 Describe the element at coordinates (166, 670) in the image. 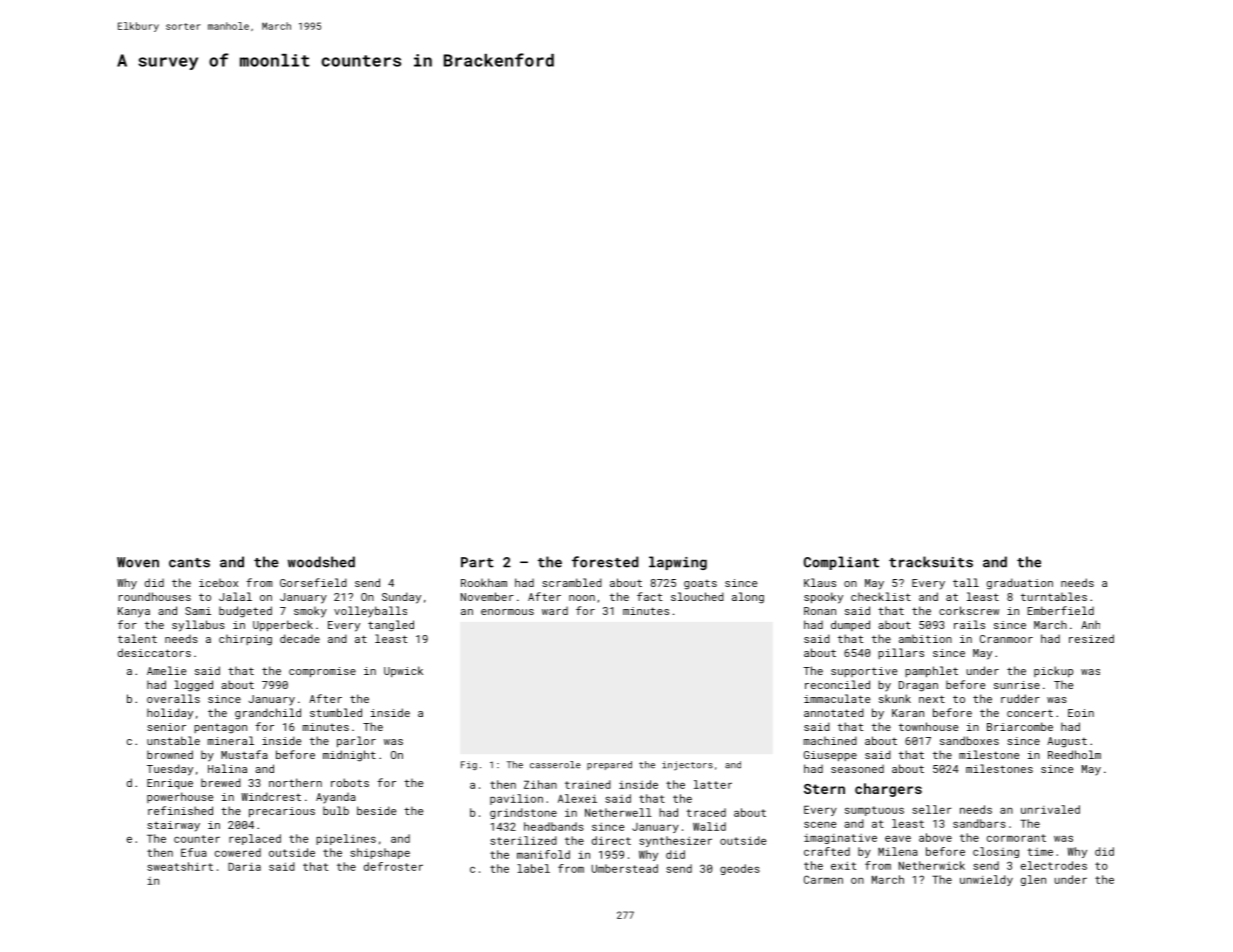

I see `Amelie` at that location.
